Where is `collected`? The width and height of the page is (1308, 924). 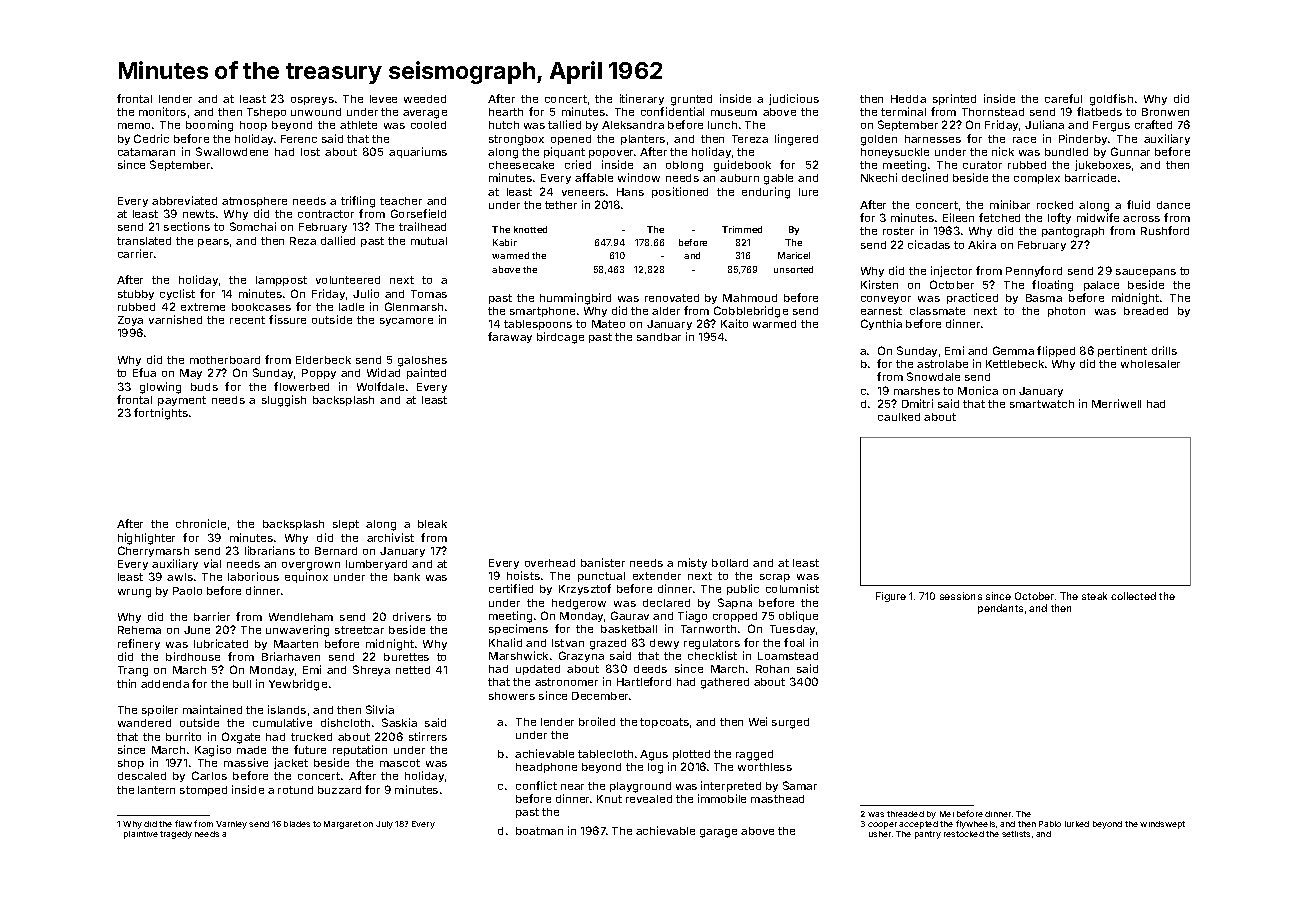
collected is located at coordinates (1133, 596).
